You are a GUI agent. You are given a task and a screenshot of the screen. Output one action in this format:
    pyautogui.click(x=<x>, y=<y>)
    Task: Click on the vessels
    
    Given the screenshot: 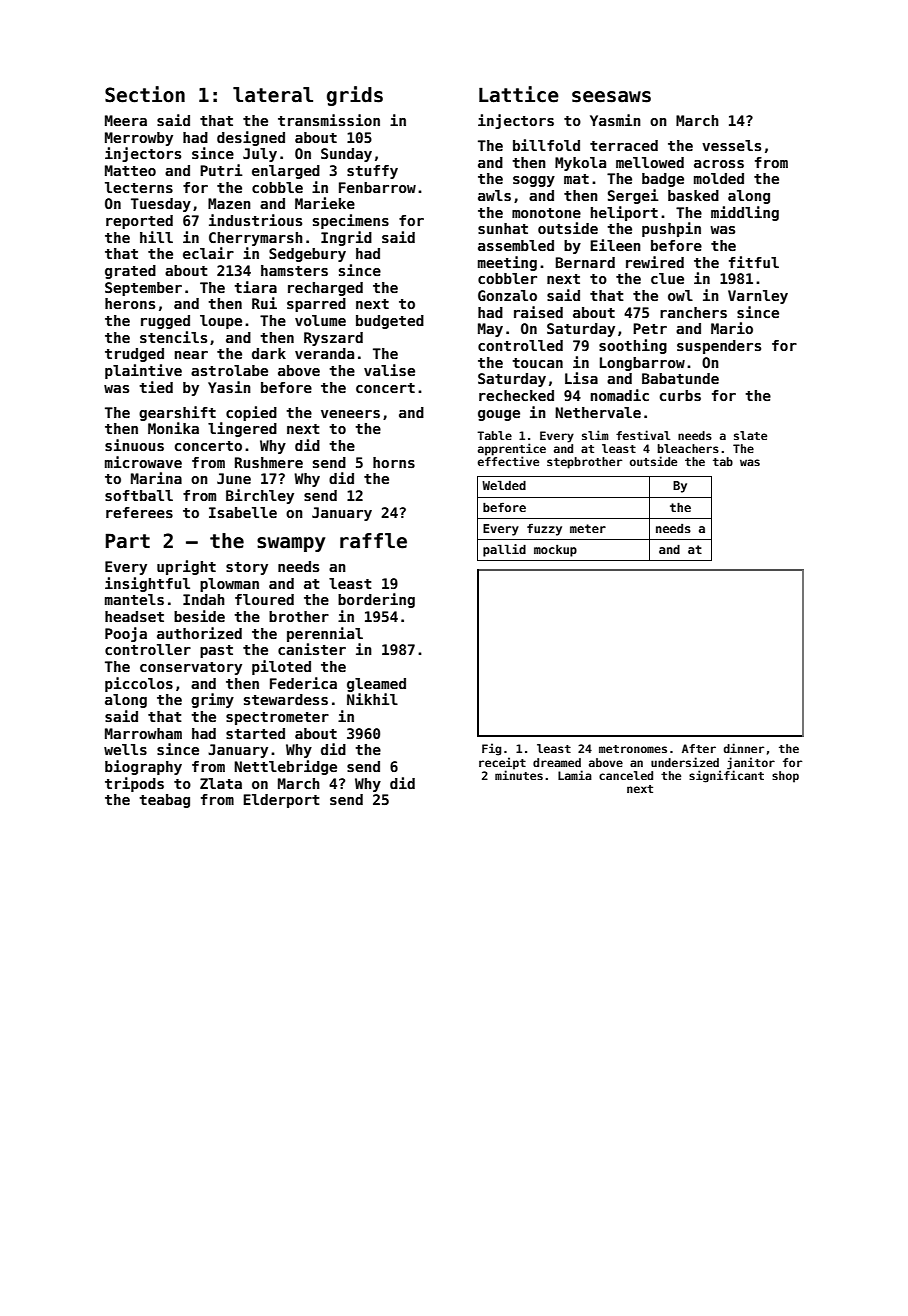 What is the action you would take?
    pyautogui.click(x=731, y=145)
